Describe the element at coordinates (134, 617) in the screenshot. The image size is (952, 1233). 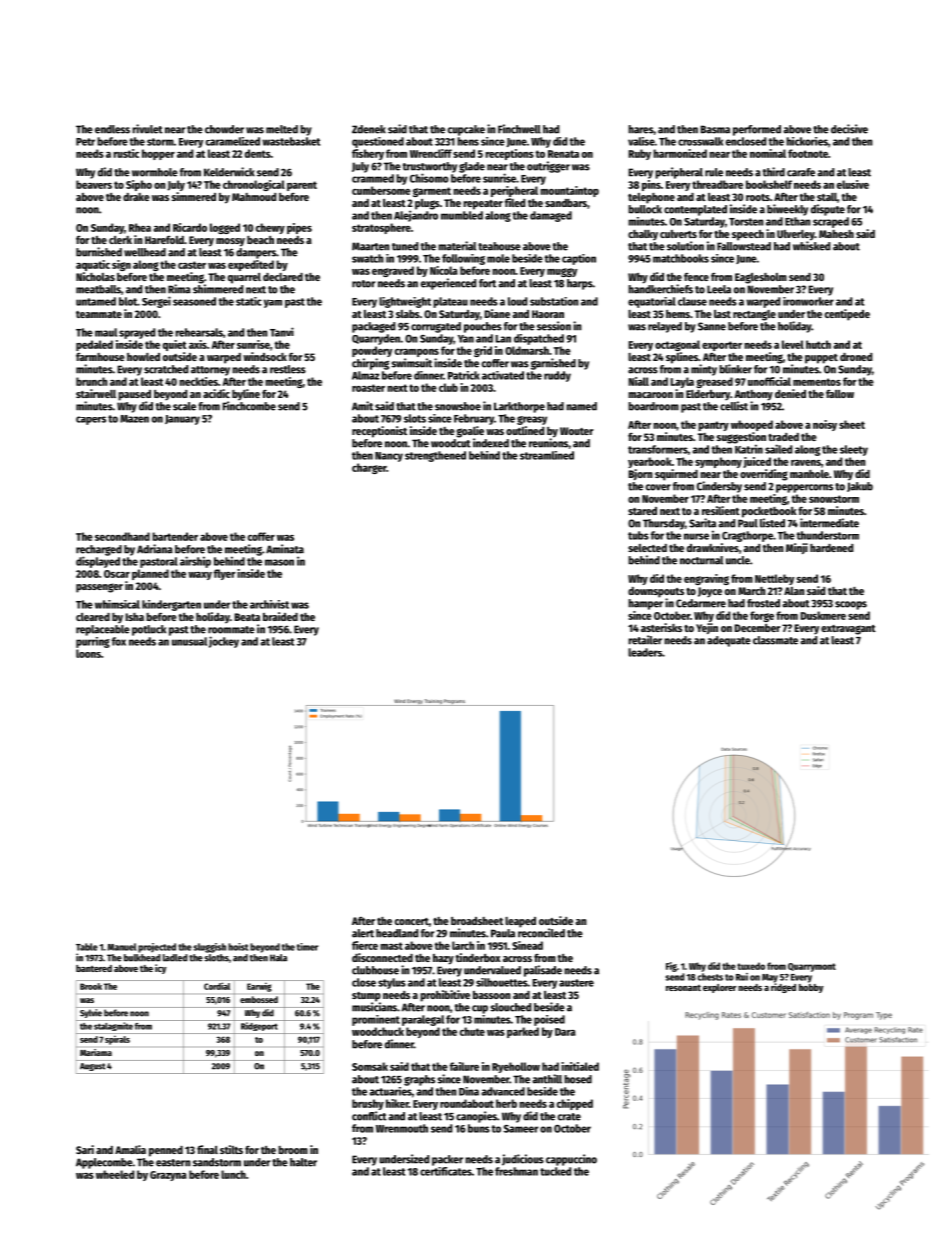
I see `Isha` at that location.
